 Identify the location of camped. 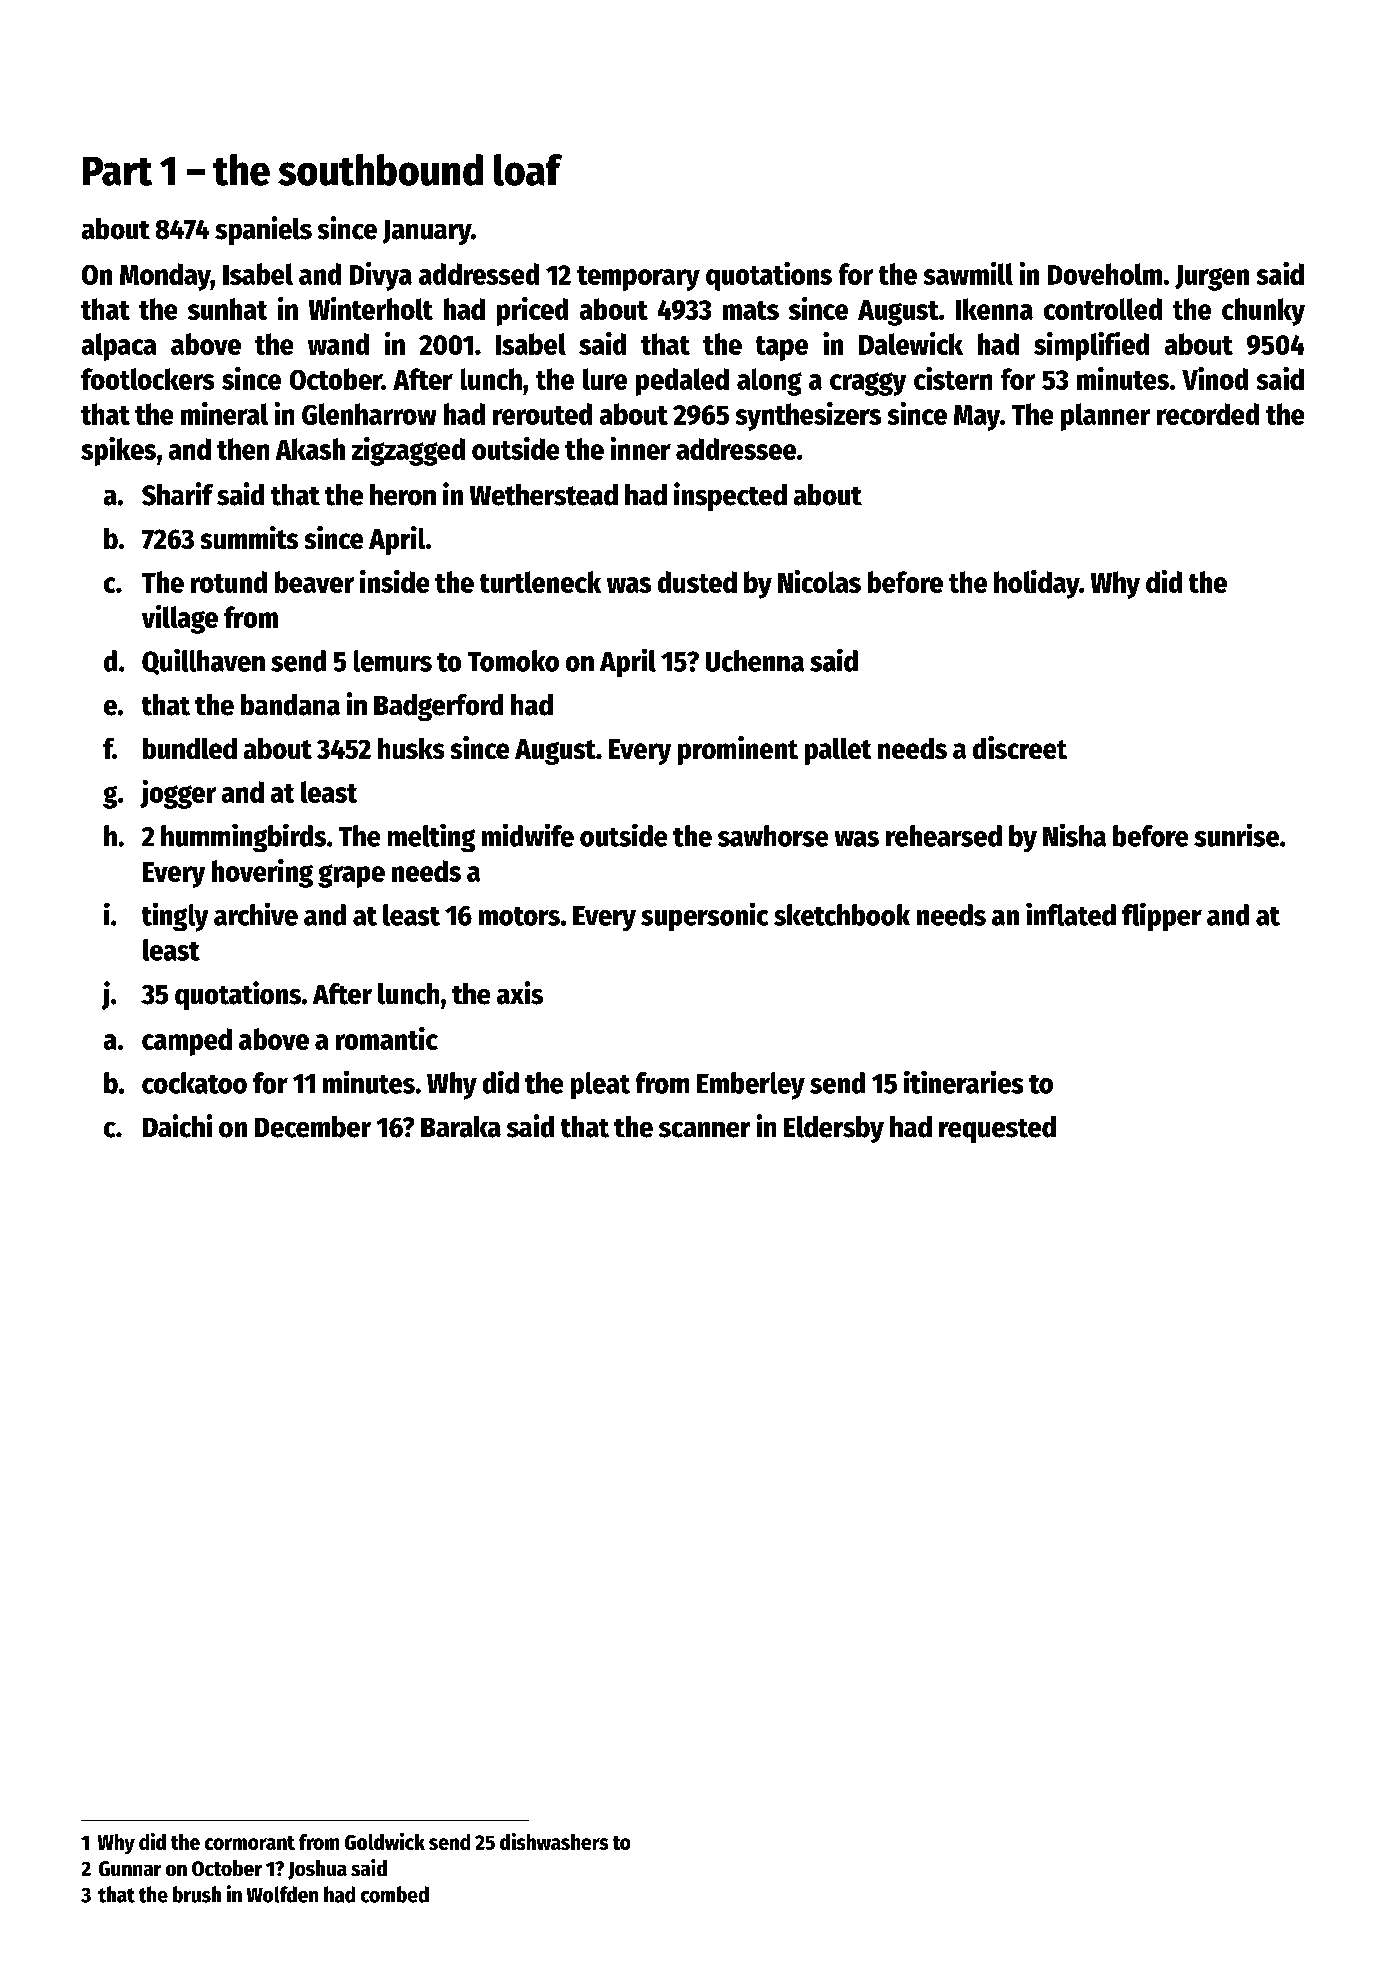
(187, 1042).
